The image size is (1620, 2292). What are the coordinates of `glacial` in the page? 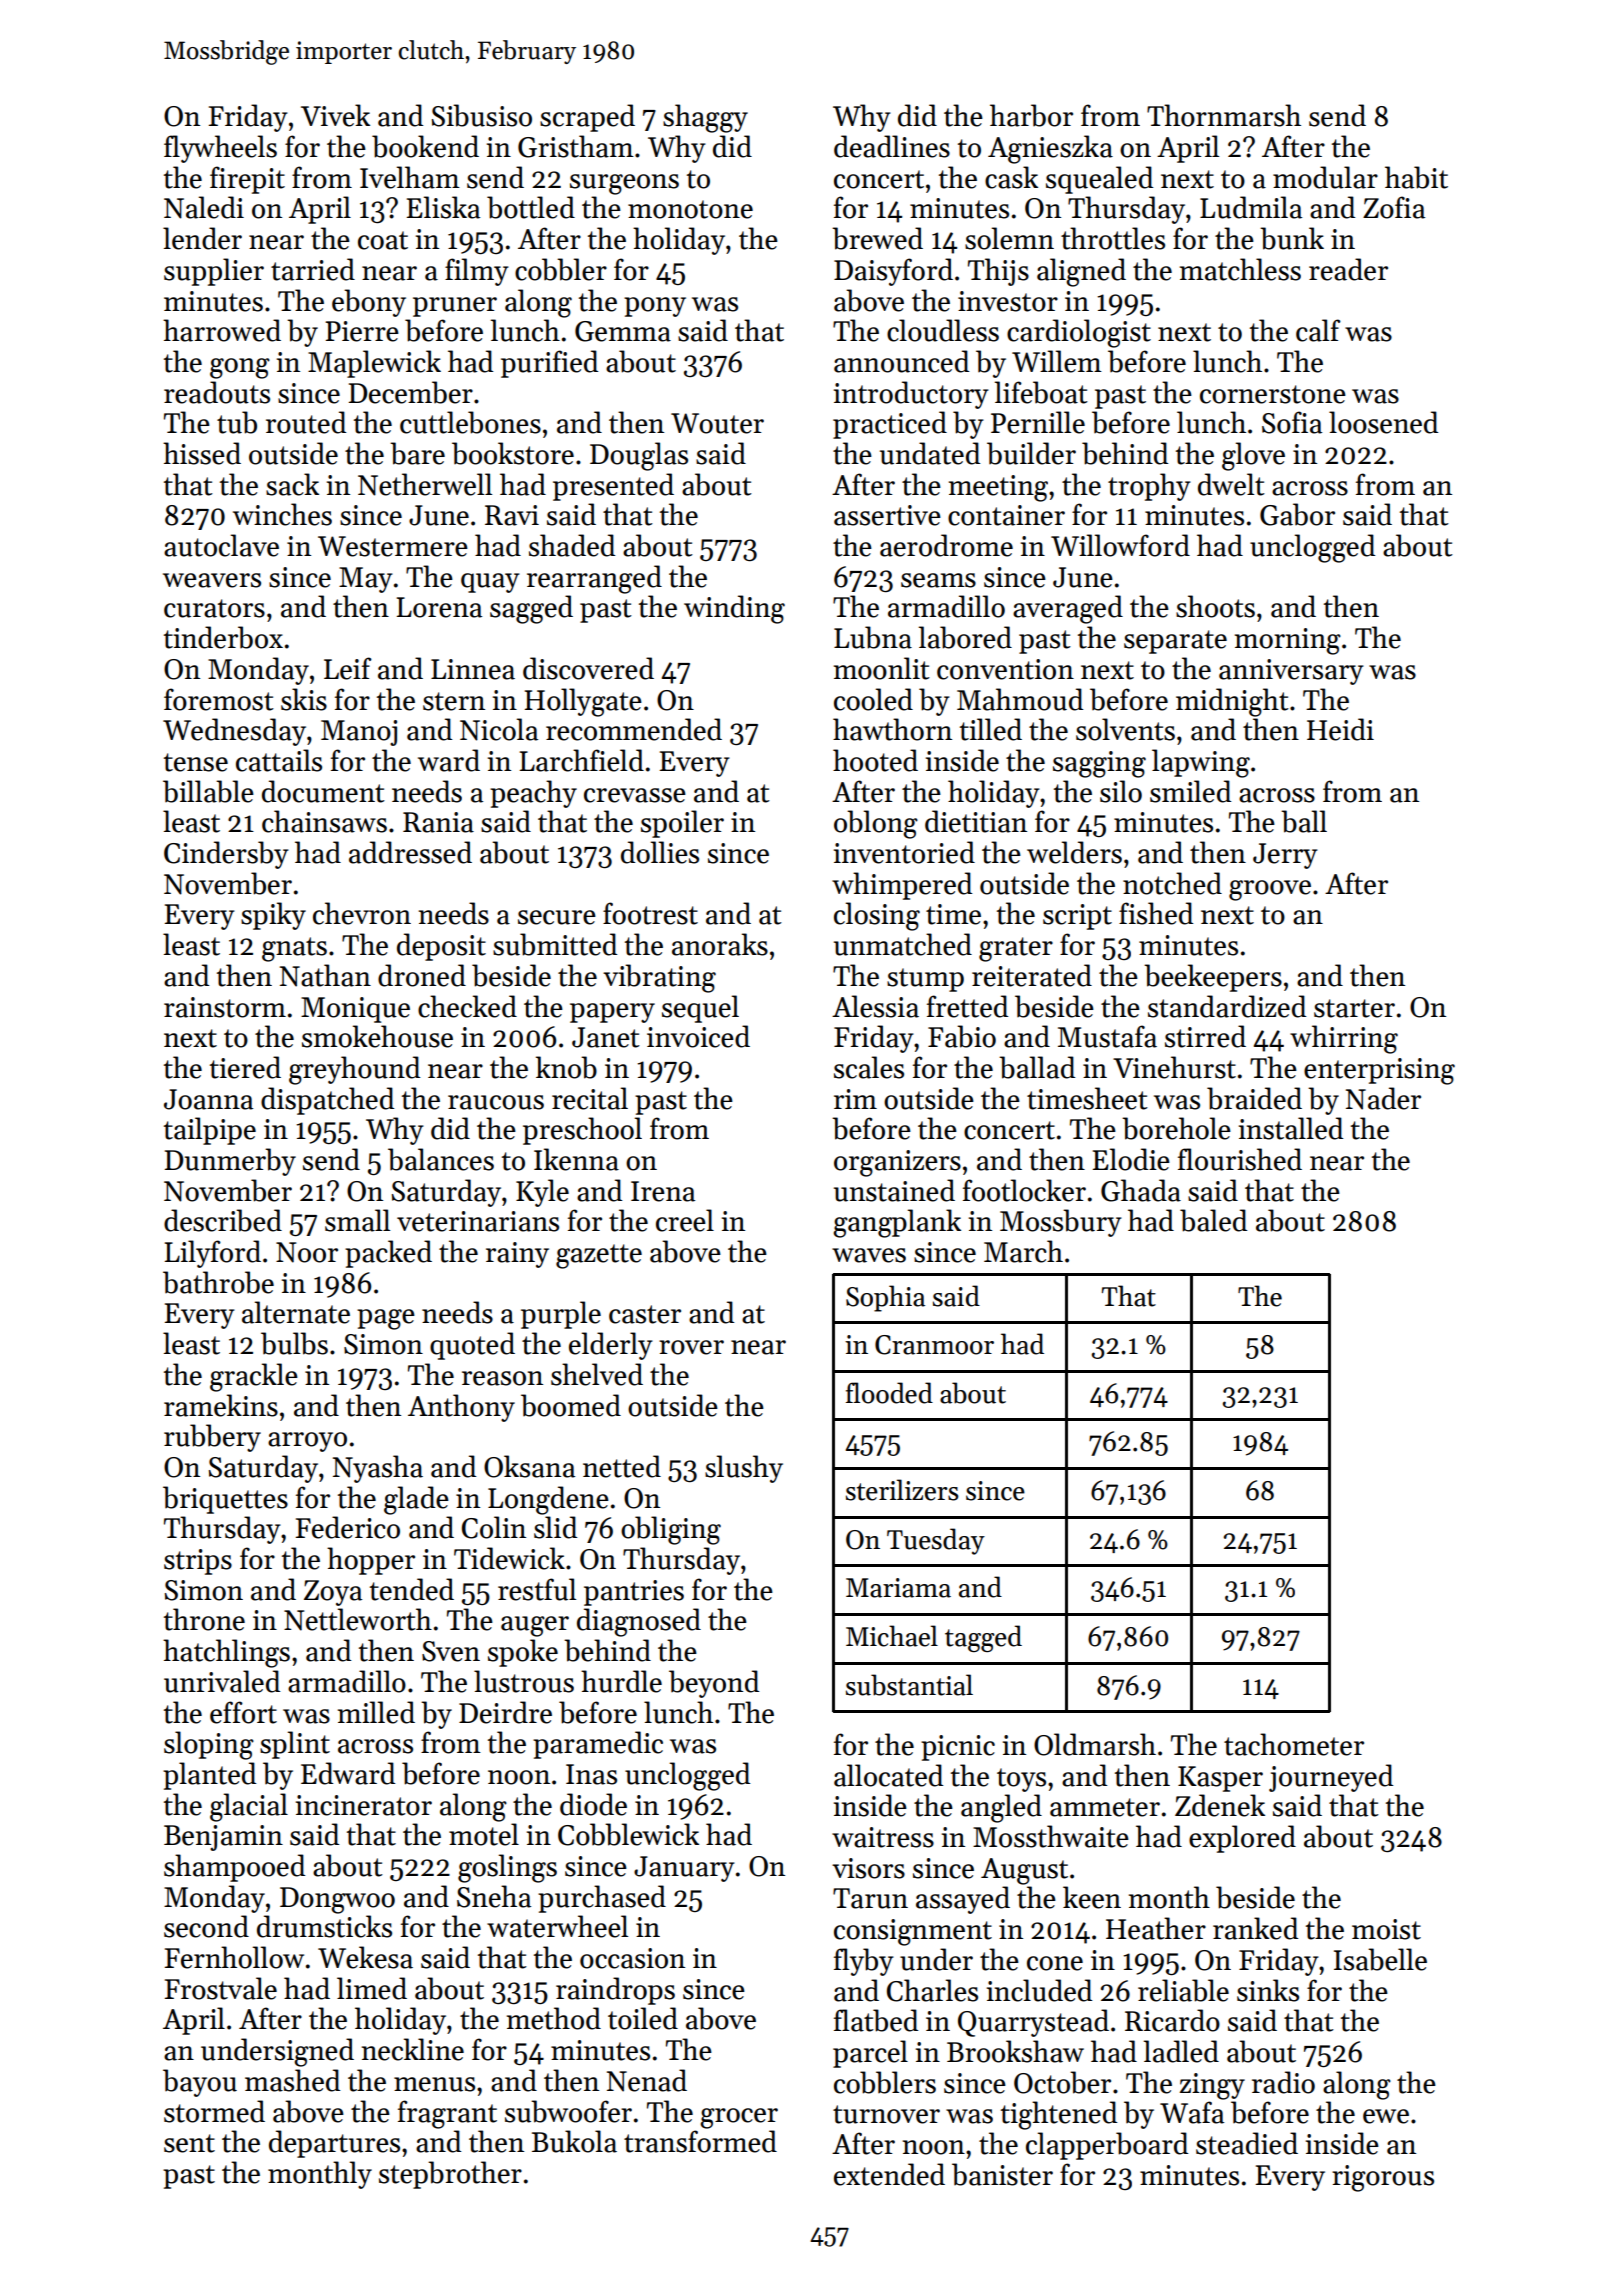 It's located at (249, 1807).
